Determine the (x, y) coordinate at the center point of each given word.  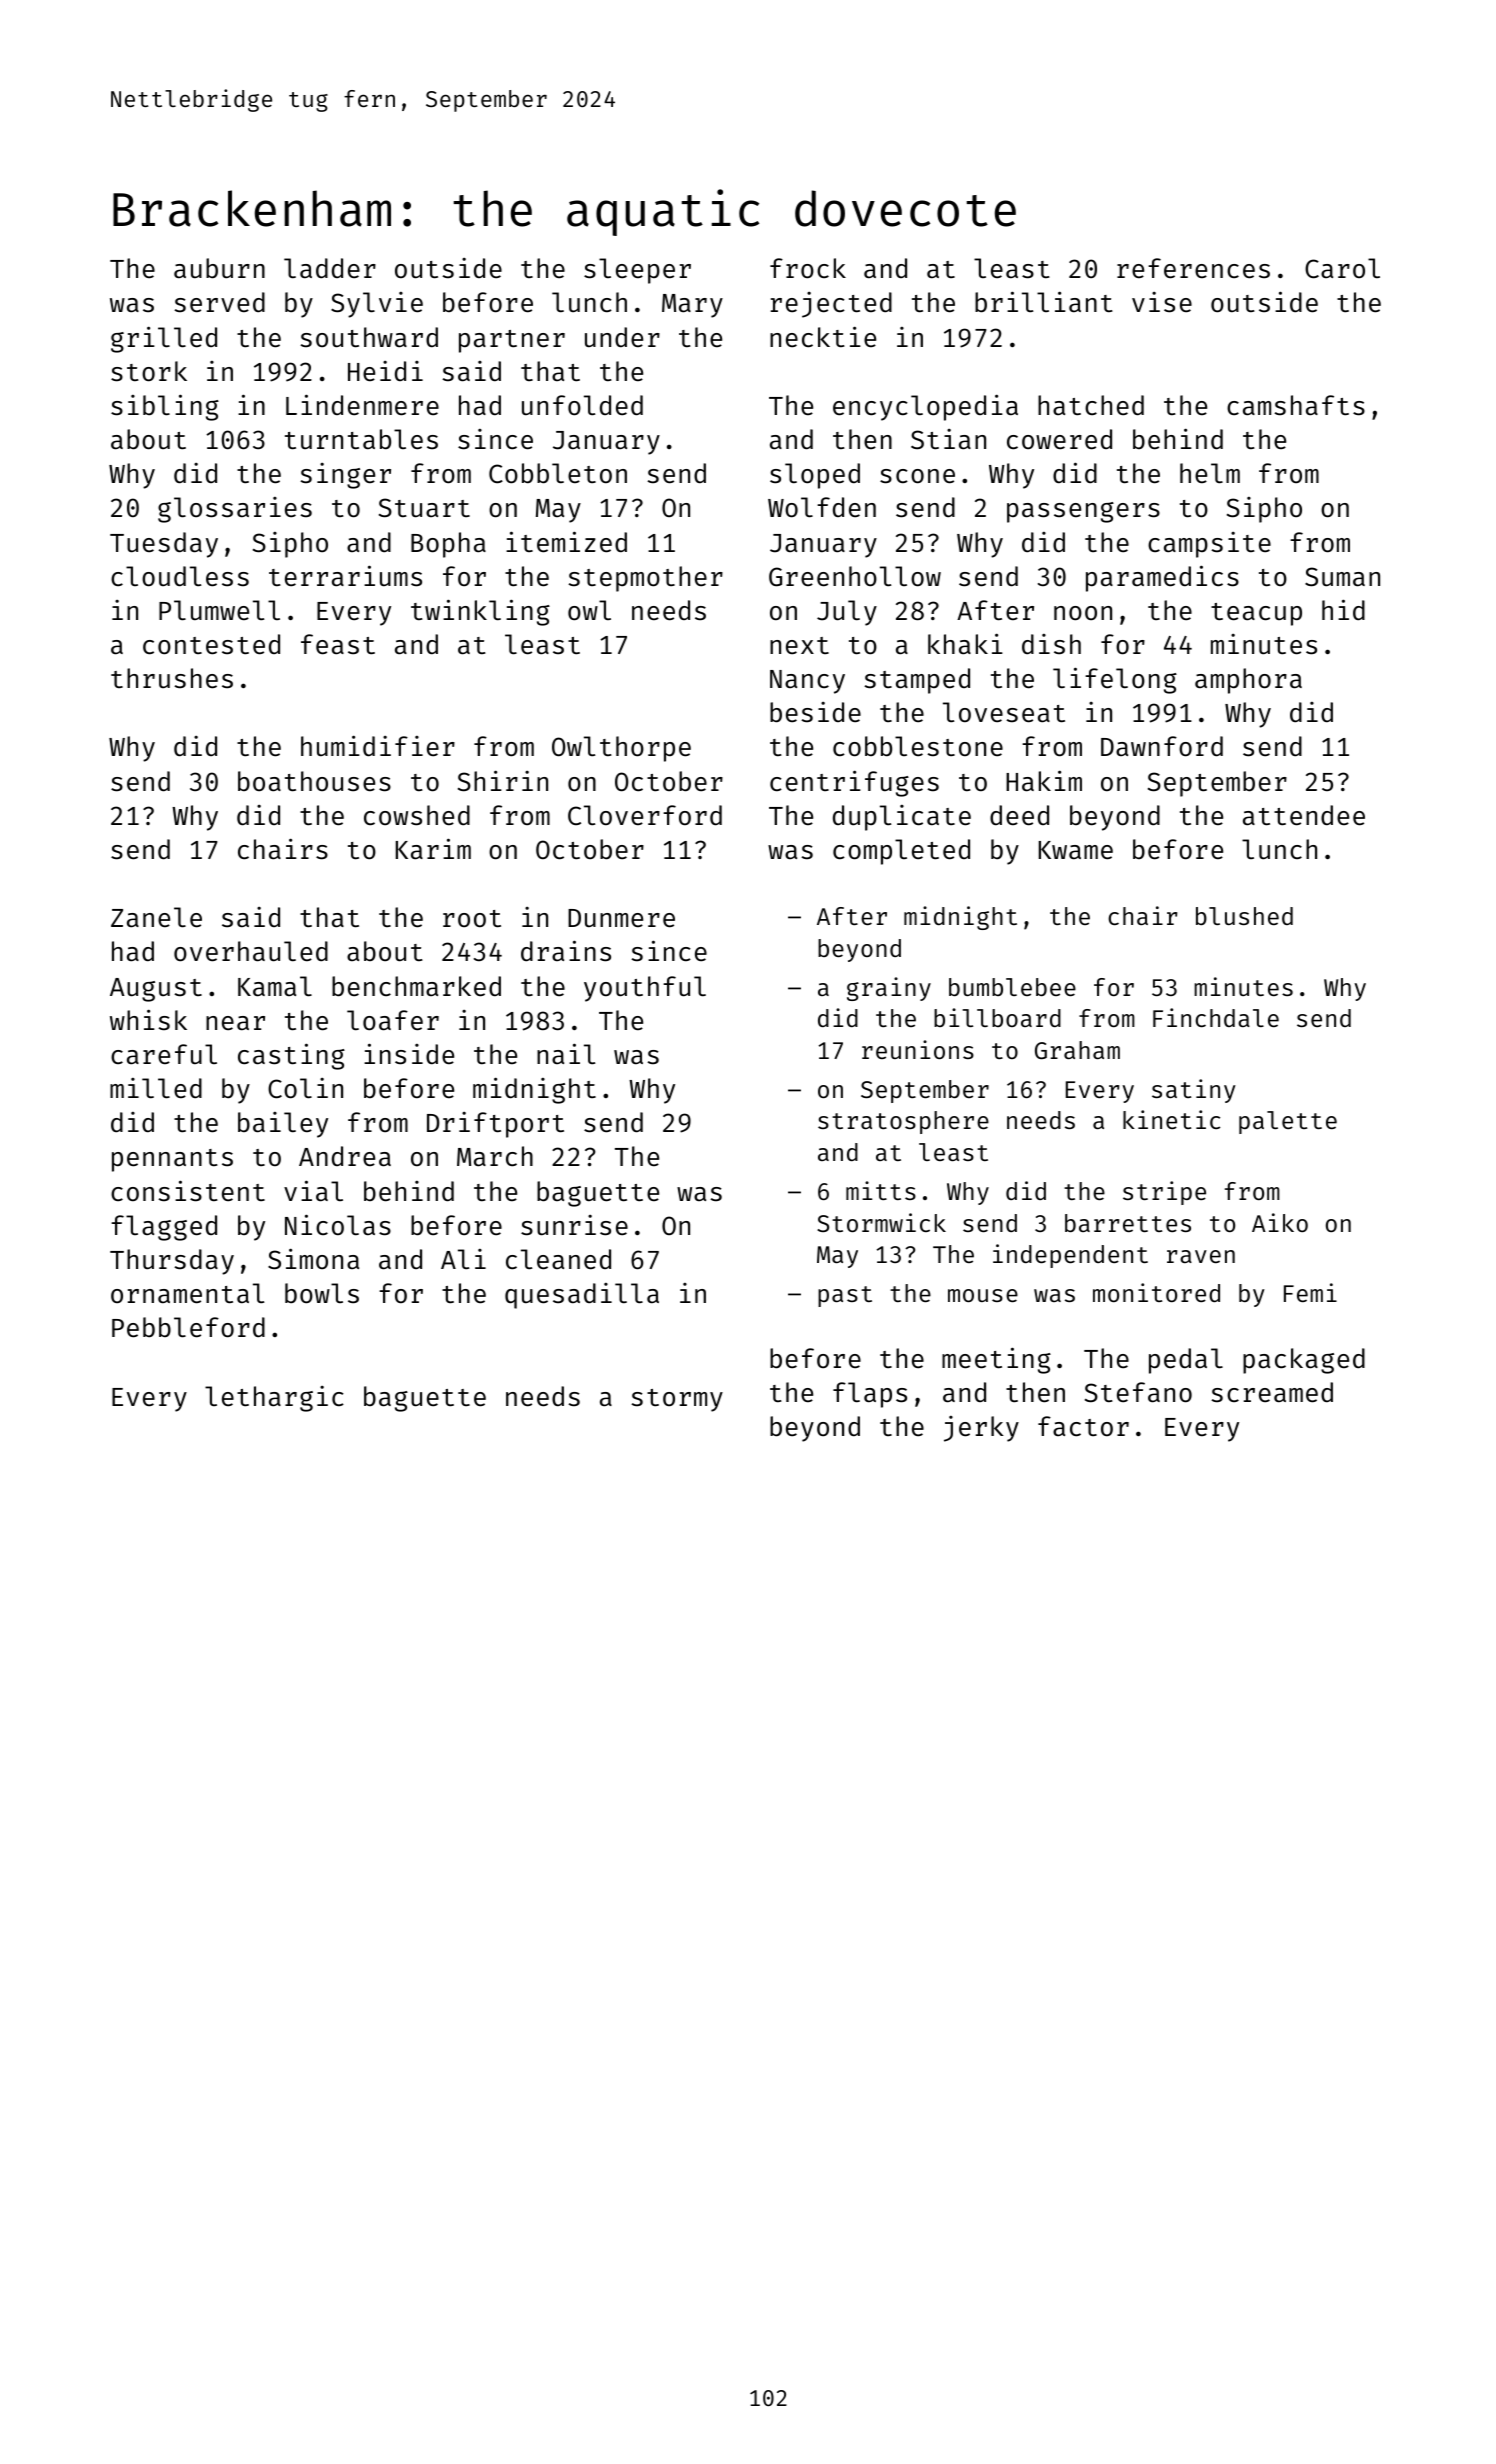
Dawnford (1162, 746)
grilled (164, 339)
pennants (172, 1160)
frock (808, 268)
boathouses (314, 781)
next (799, 646)
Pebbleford (188, 1327)
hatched (1091, 405)
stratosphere (903, 1122)
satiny (1194, 1091)
